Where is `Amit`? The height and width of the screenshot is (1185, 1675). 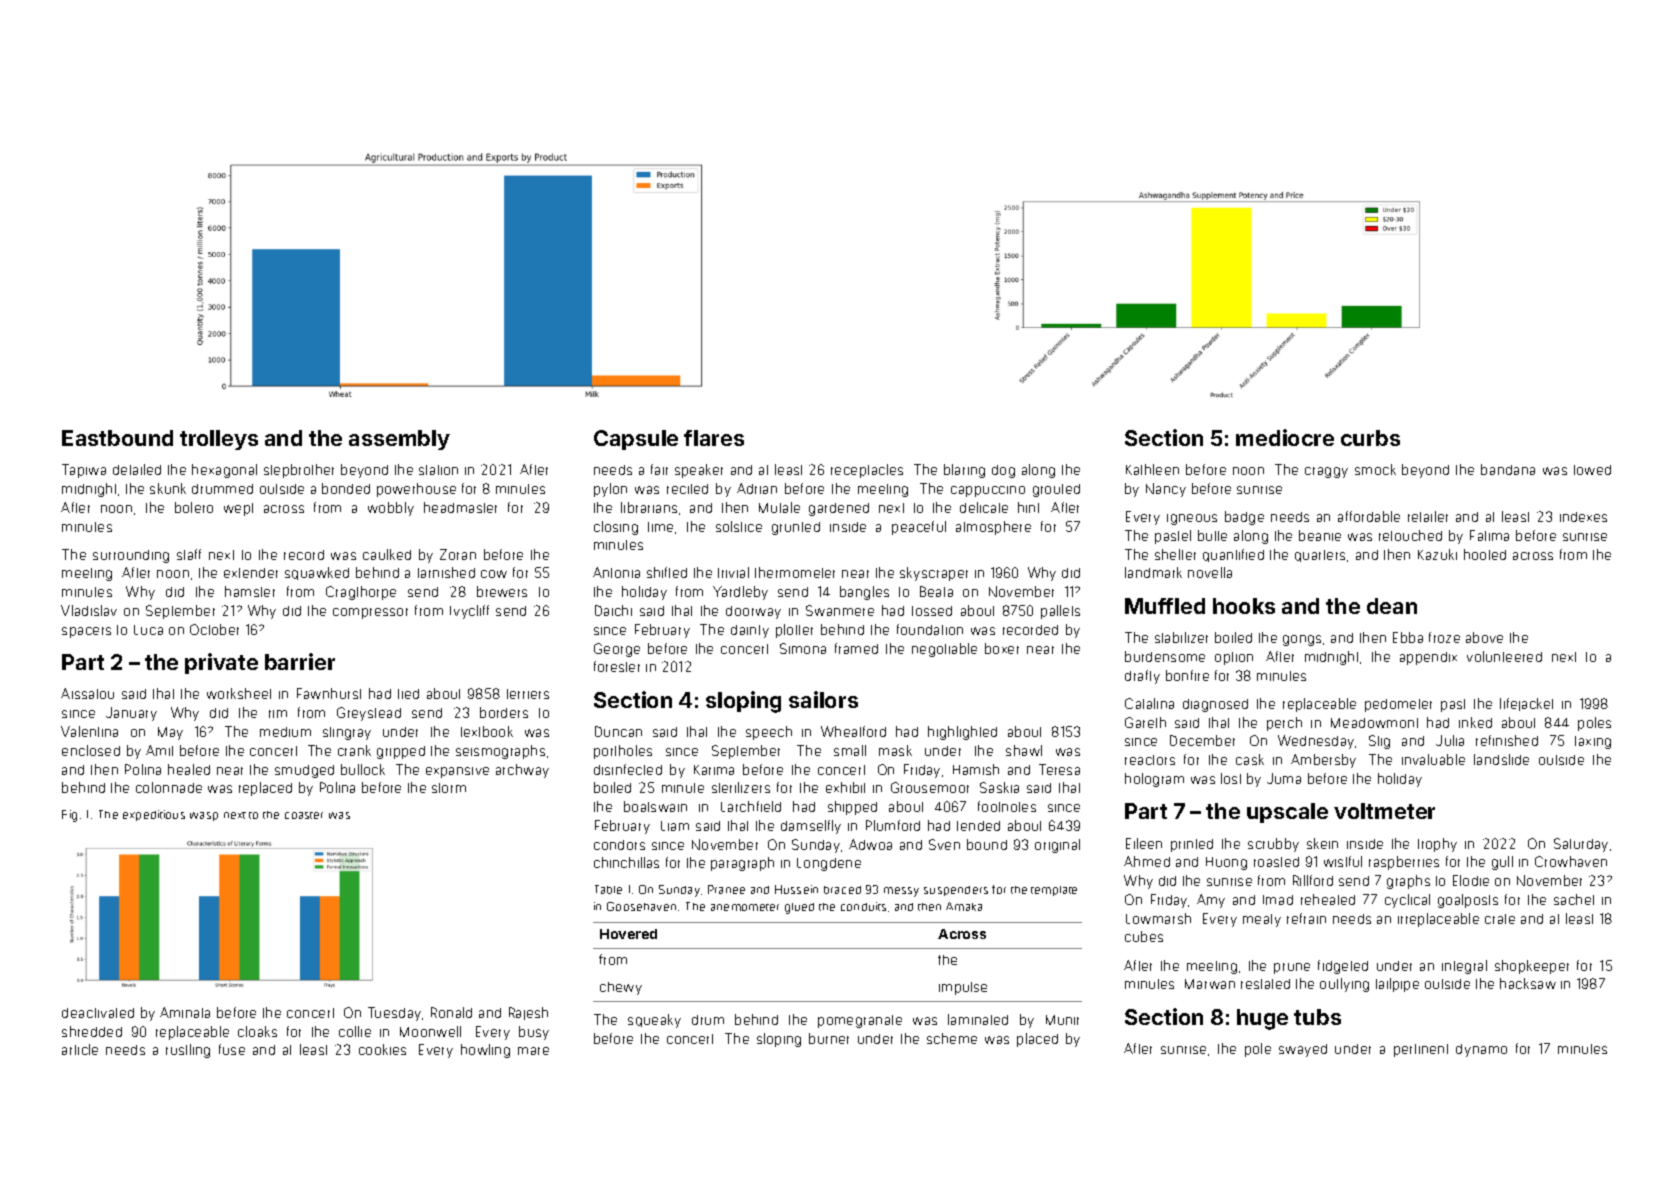
Amit is located at coordinates (159, 750).
